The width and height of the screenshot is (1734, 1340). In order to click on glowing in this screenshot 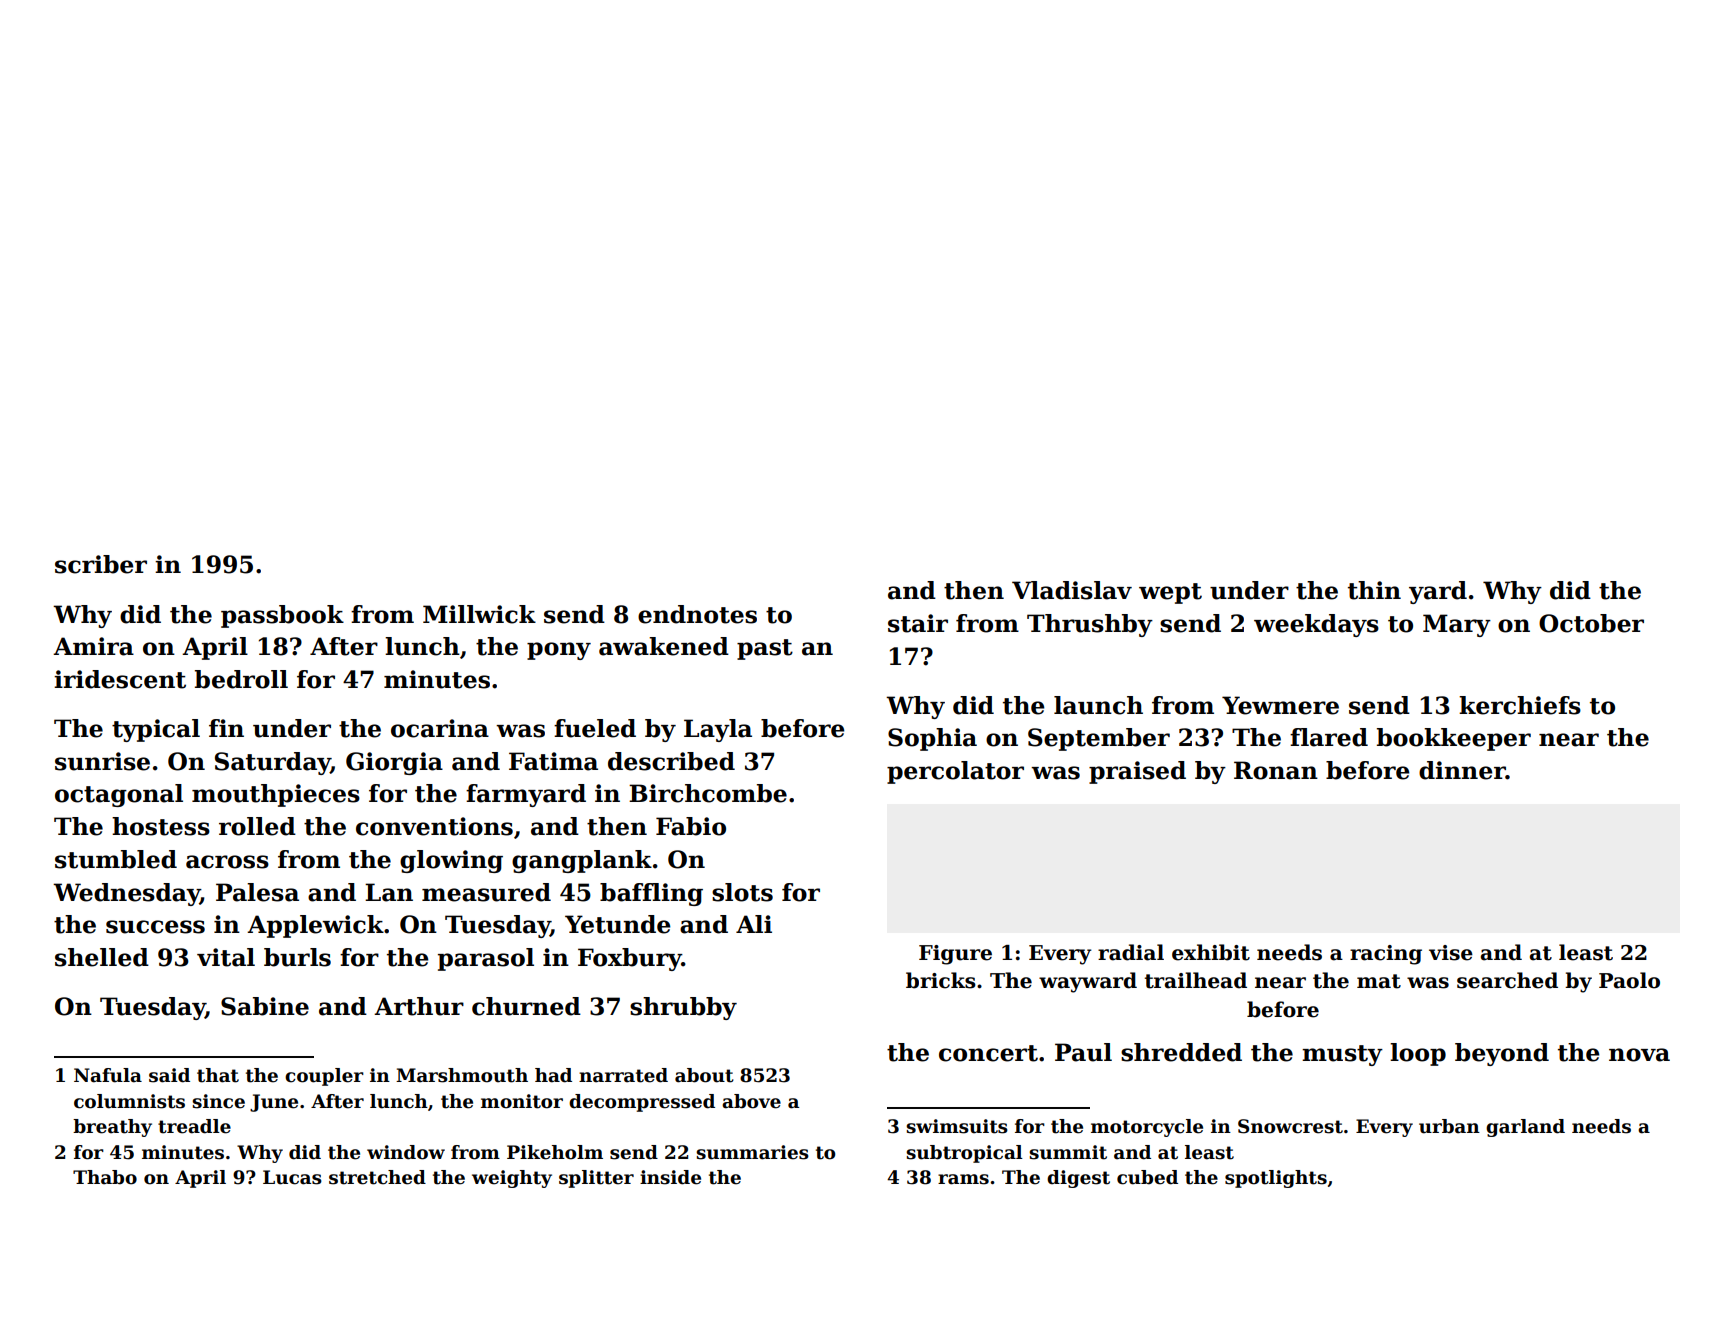, I will do `click(451, 861)`.
